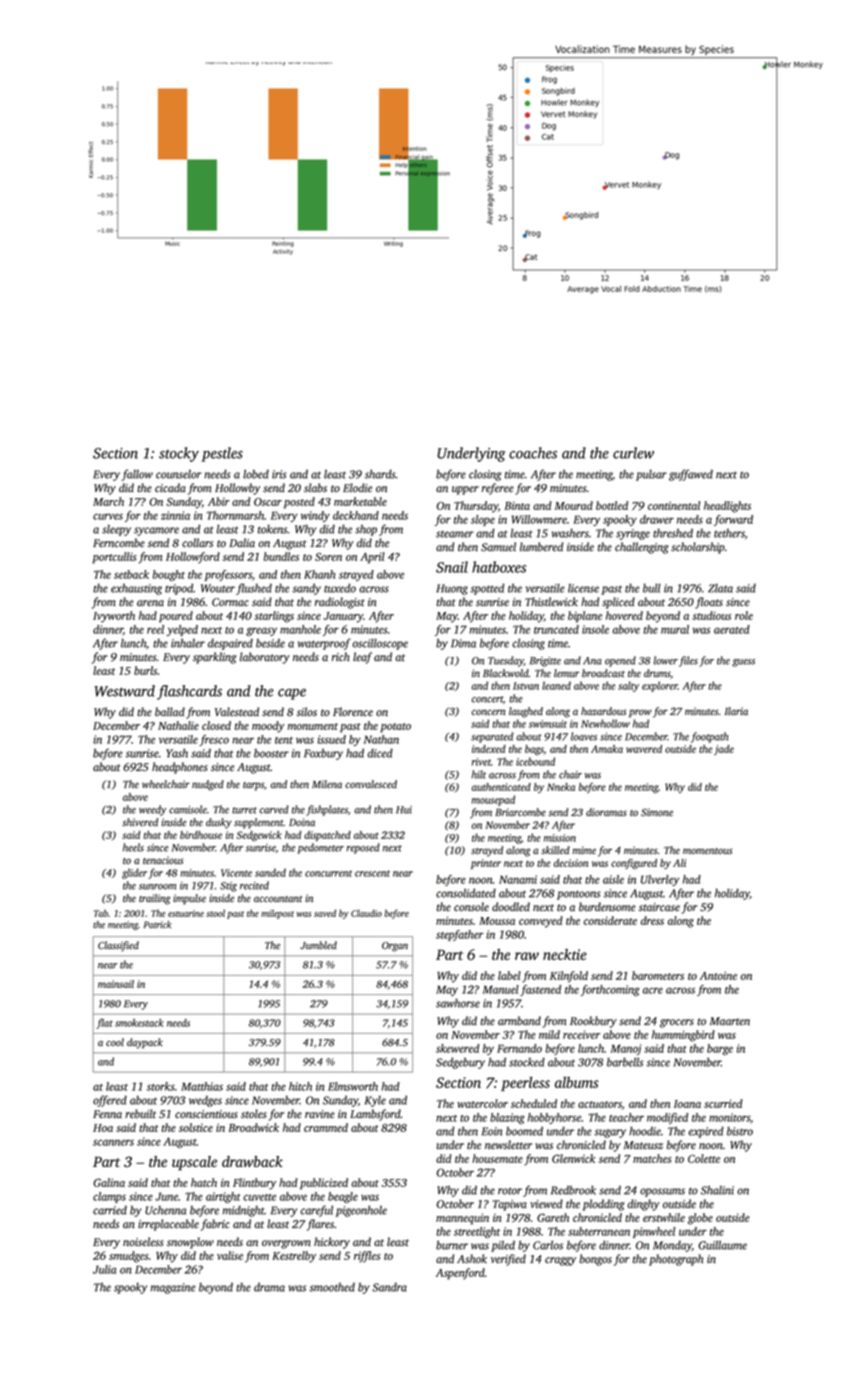 This screenshot has width=849, height=1400. I want to click on stocky, so click(179, 454).
